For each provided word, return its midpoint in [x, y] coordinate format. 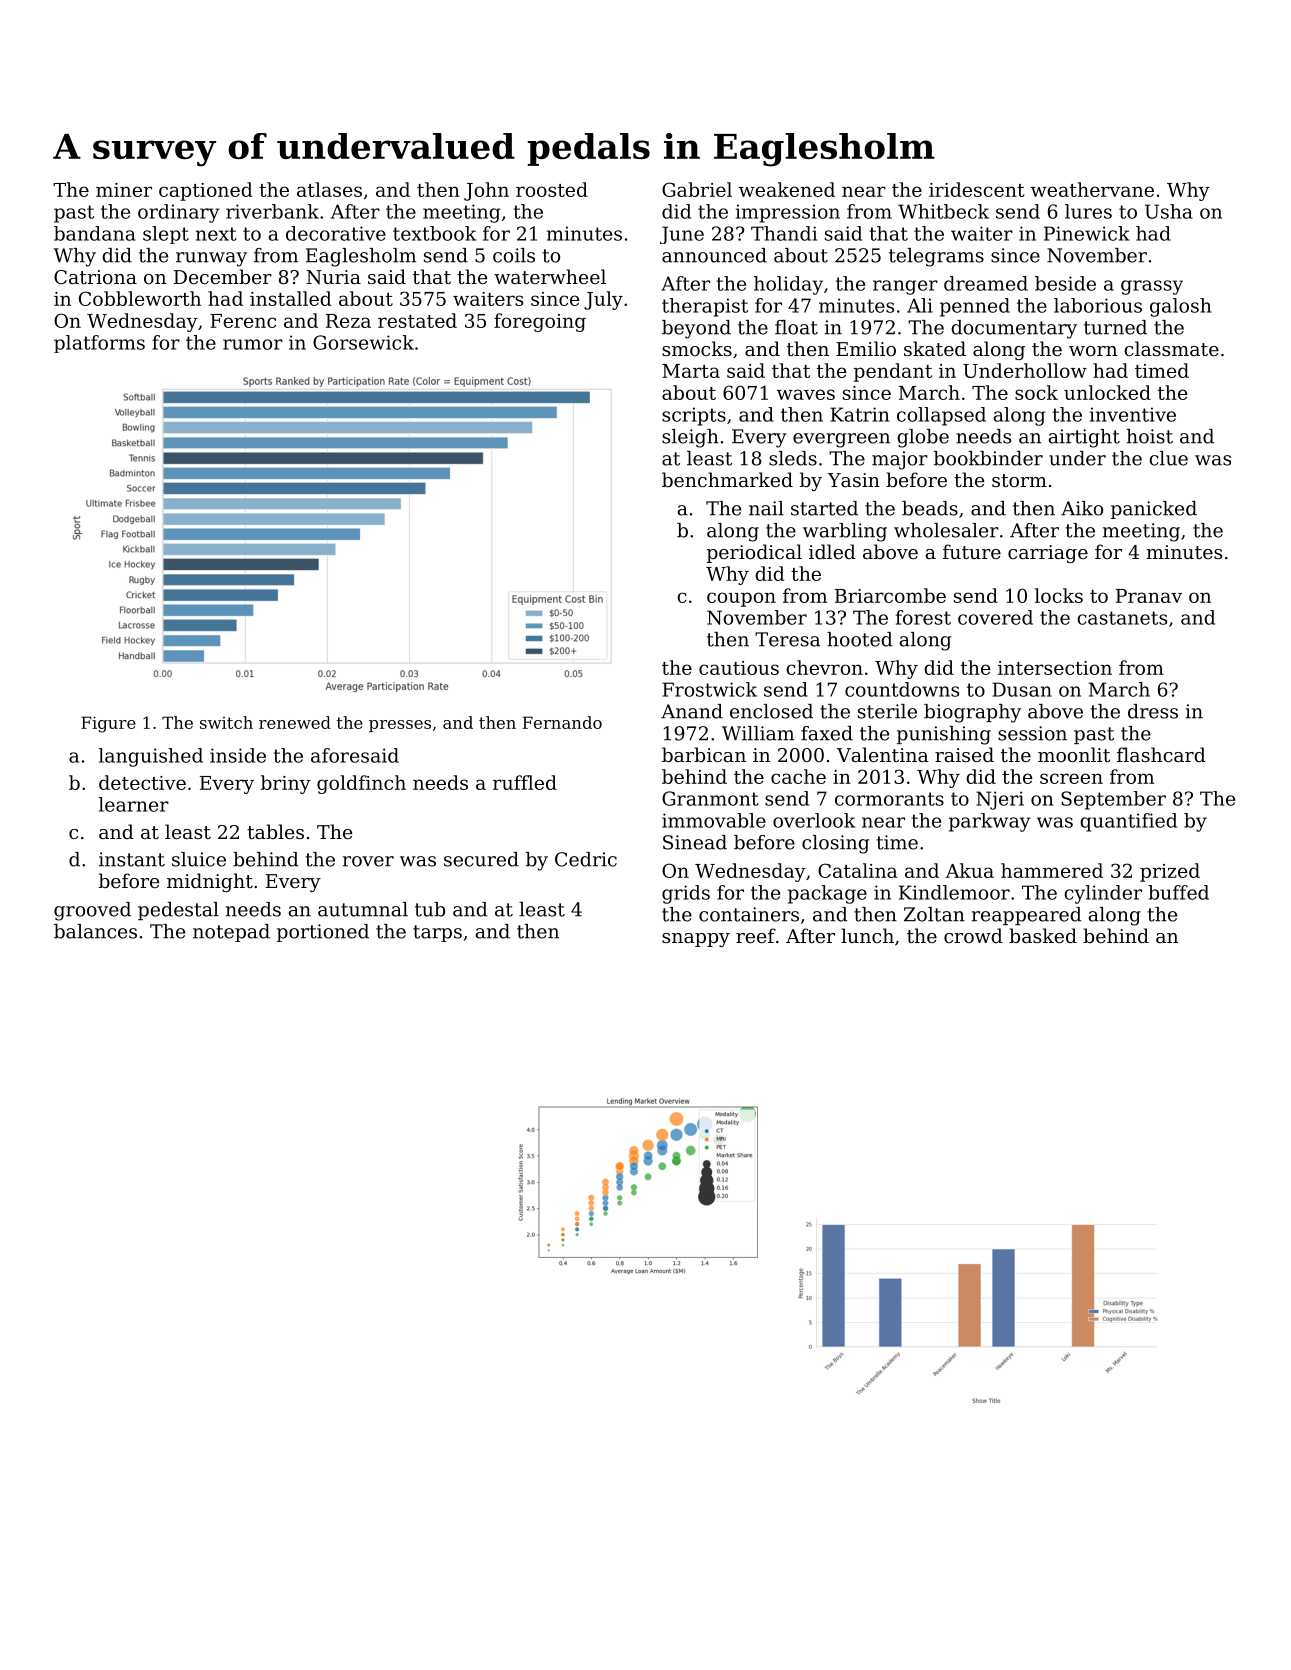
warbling [845, 532]
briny [286, 784]
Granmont [710, 798]
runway [211, 259]
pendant [893, 372]
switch [226, 722]
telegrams [936, 257]
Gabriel [697, 189]
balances [95, 931]
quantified [1128, 822]
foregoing [540, 322]
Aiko [1082, 508]
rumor [253, 344]
